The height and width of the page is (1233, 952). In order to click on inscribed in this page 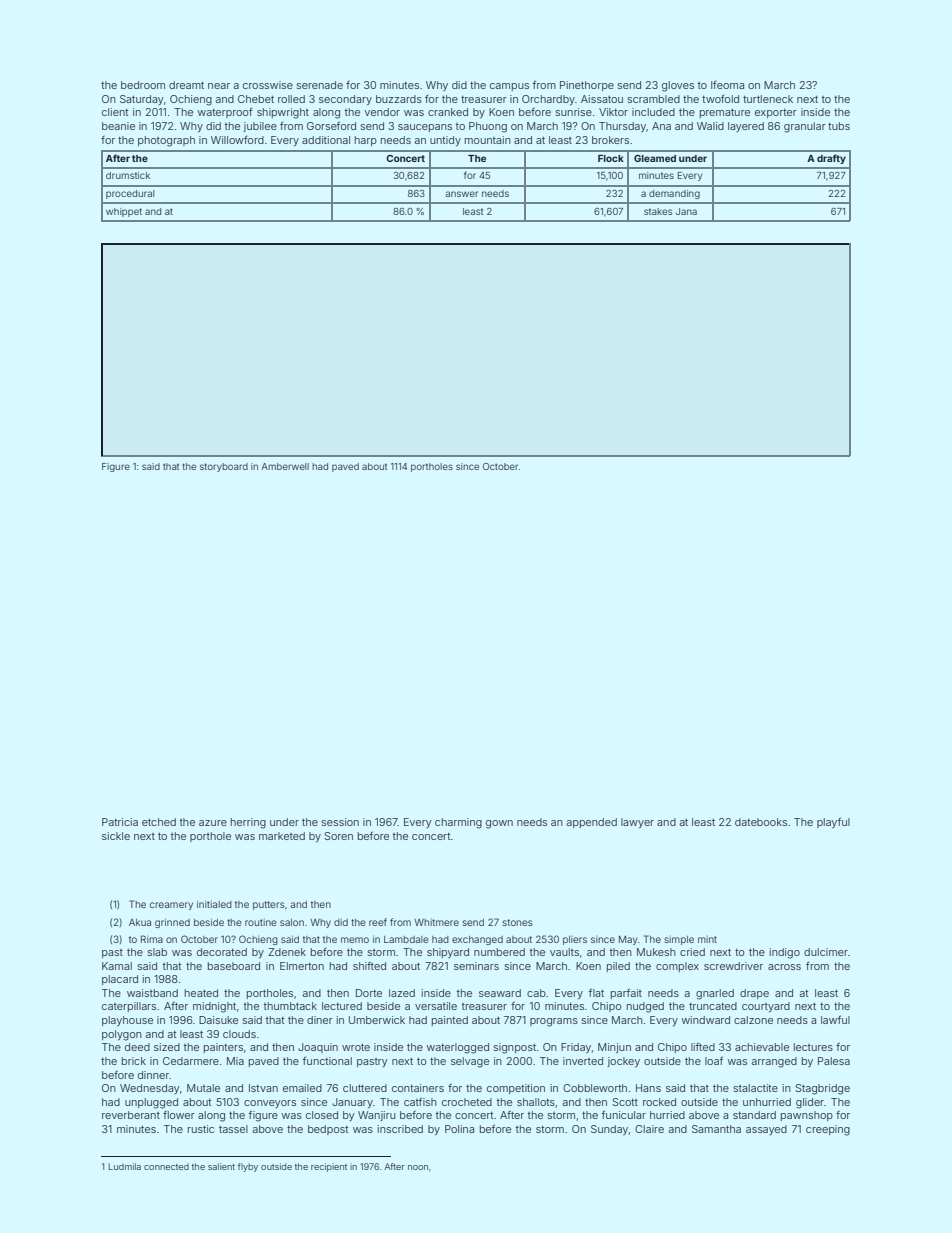, I will do `click(400, 1129)`.
